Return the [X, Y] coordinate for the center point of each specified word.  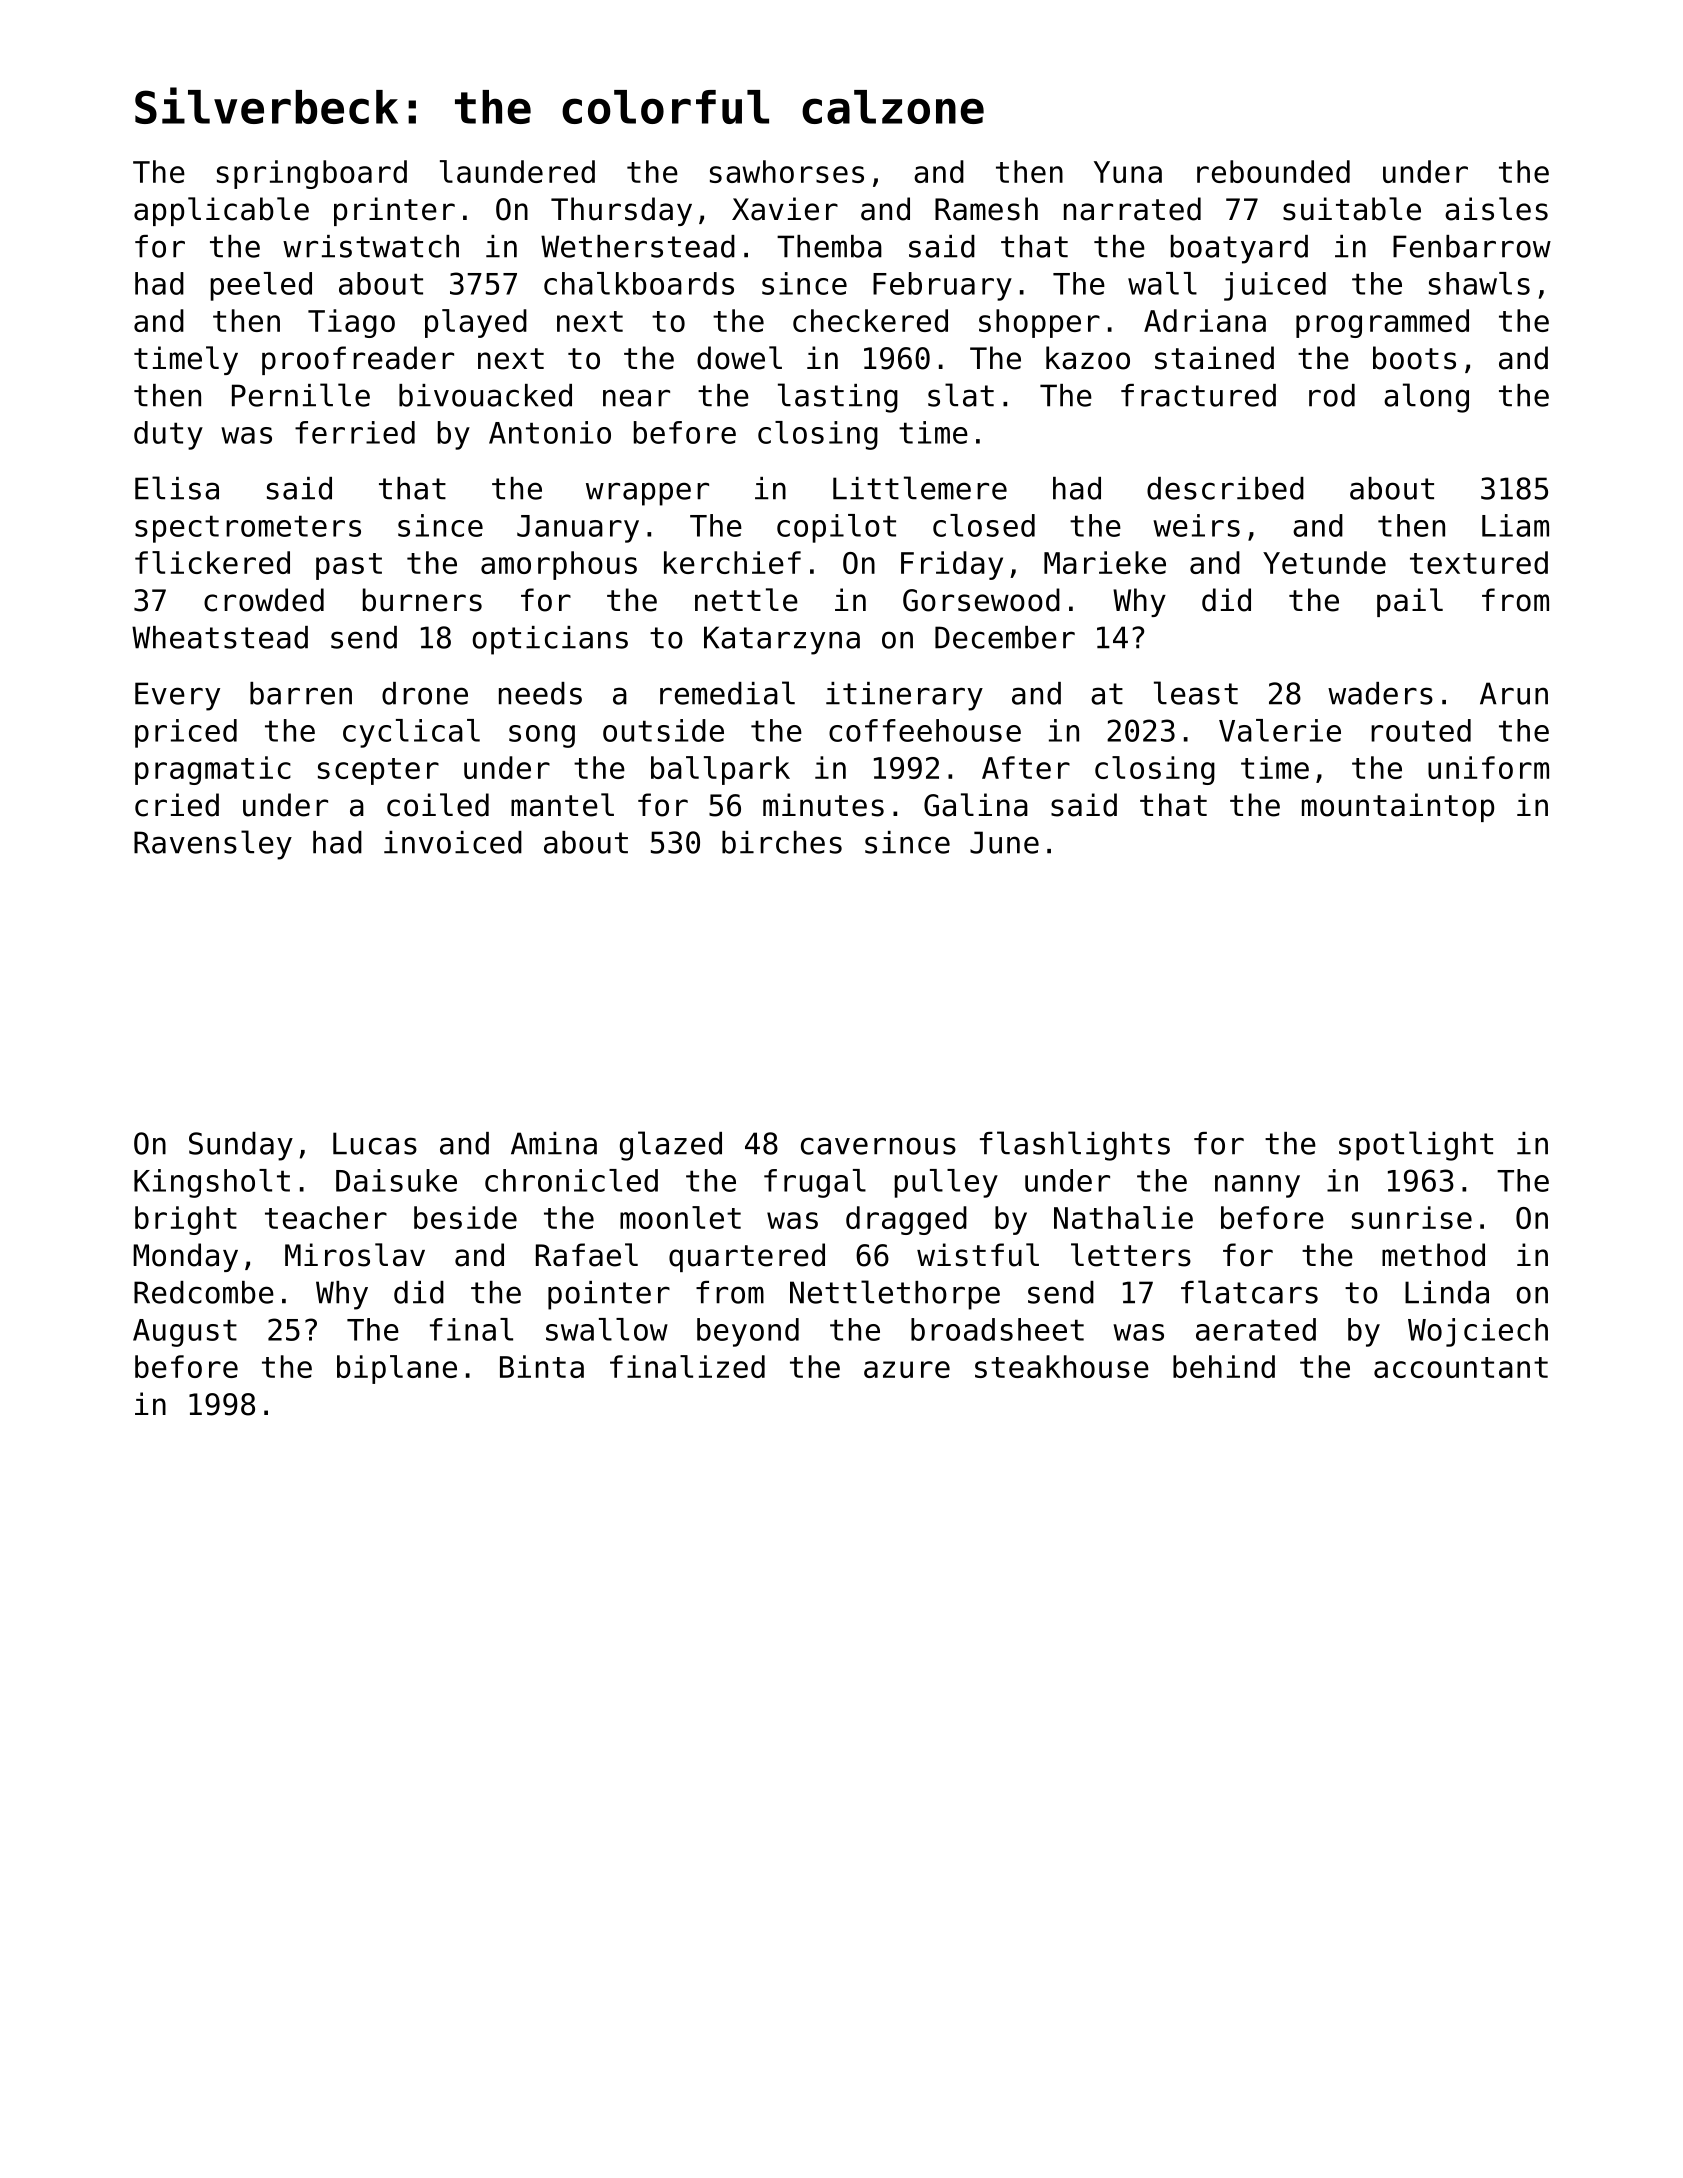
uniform [1488, 767]
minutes [823, 805]
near [636, 398]
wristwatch [371, 246]
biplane [397, 1369]
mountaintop [1398, 807]
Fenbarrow [1472, 246]
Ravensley [213, 845]
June [1004, 842]
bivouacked [485, 395]
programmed [1382, 323]
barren [301, 693]
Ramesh [986, 209]
